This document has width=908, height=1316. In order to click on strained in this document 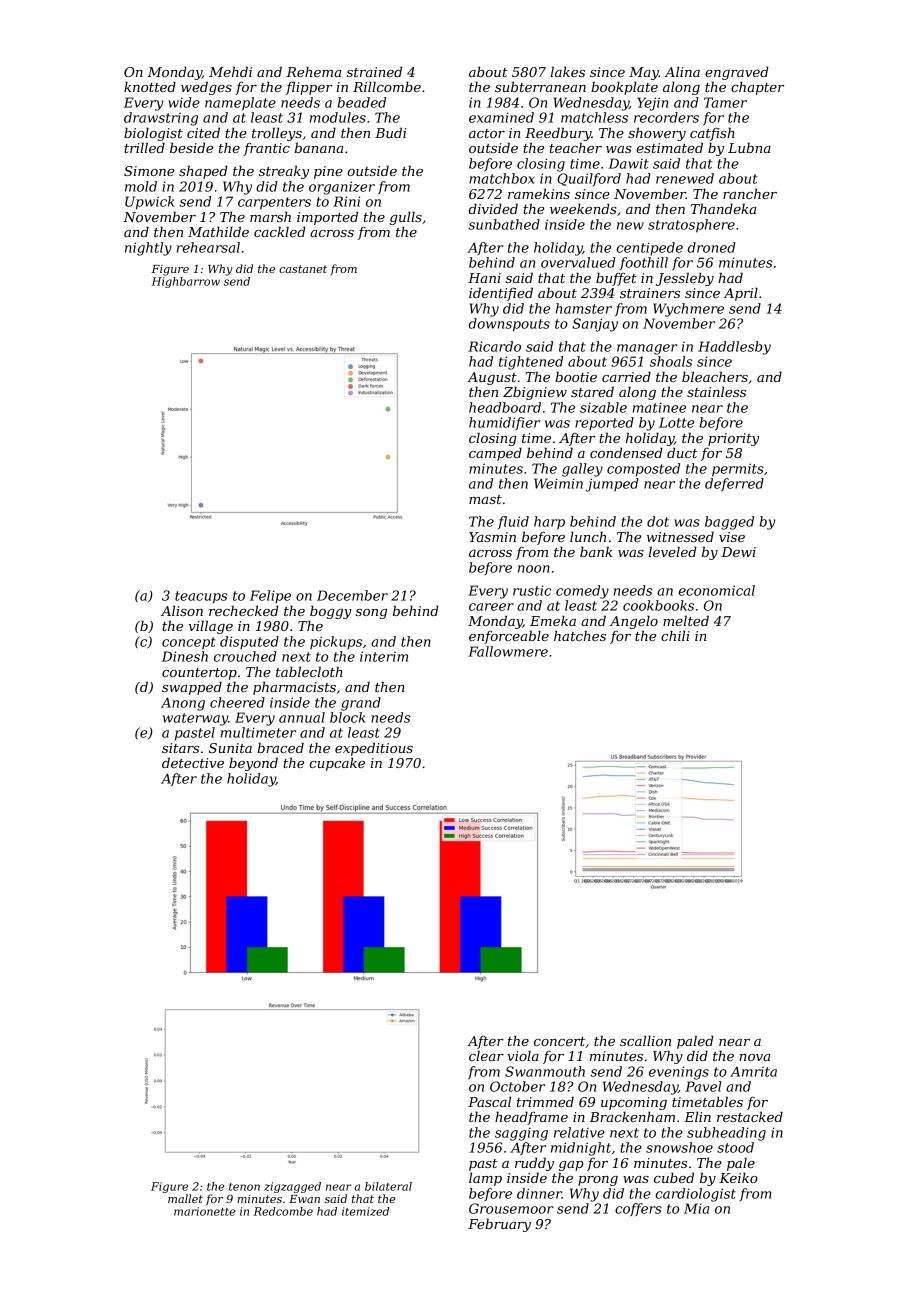, I will do `click(374, 71)`.
